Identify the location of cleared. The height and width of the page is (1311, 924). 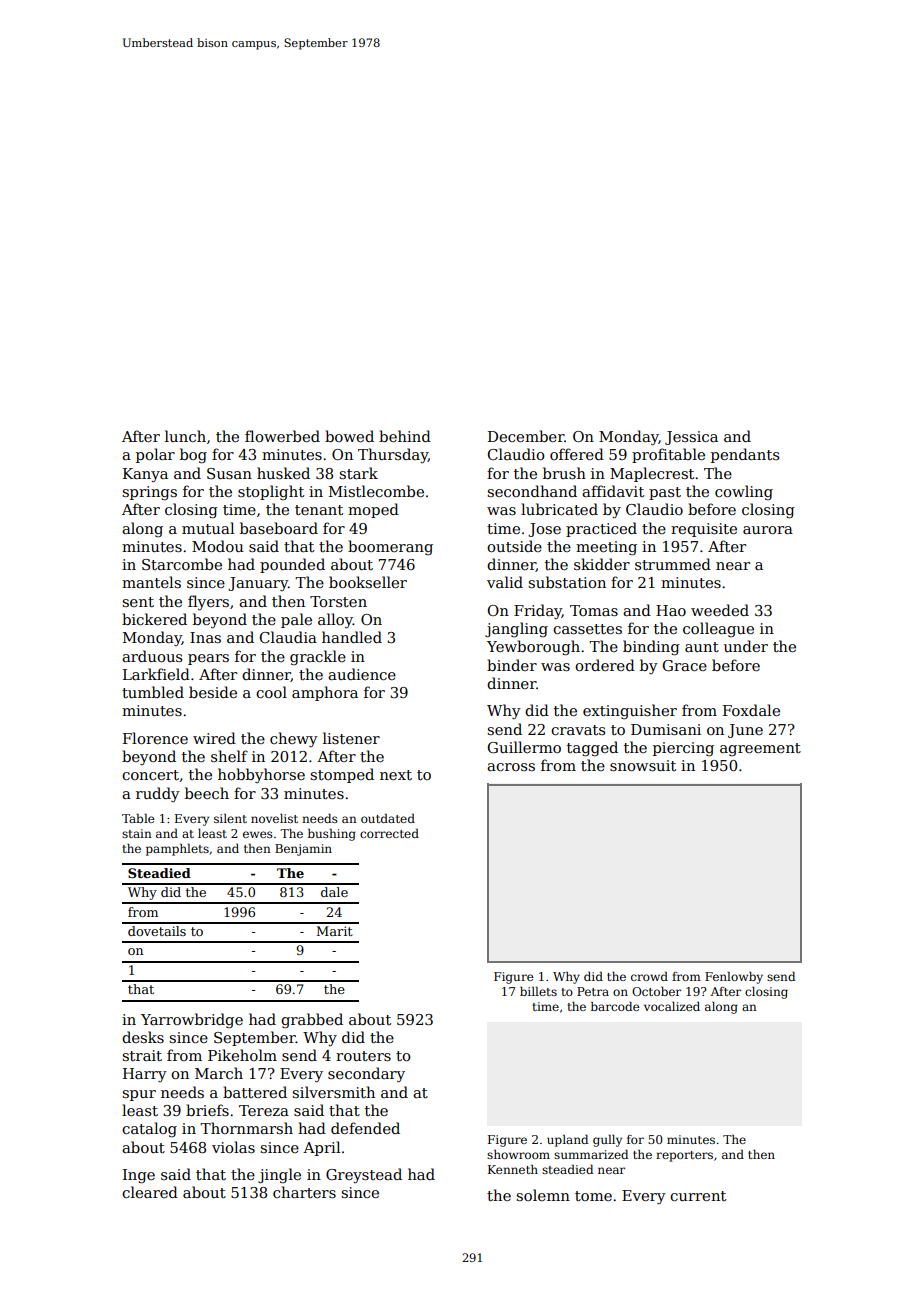
(150, 1192).
